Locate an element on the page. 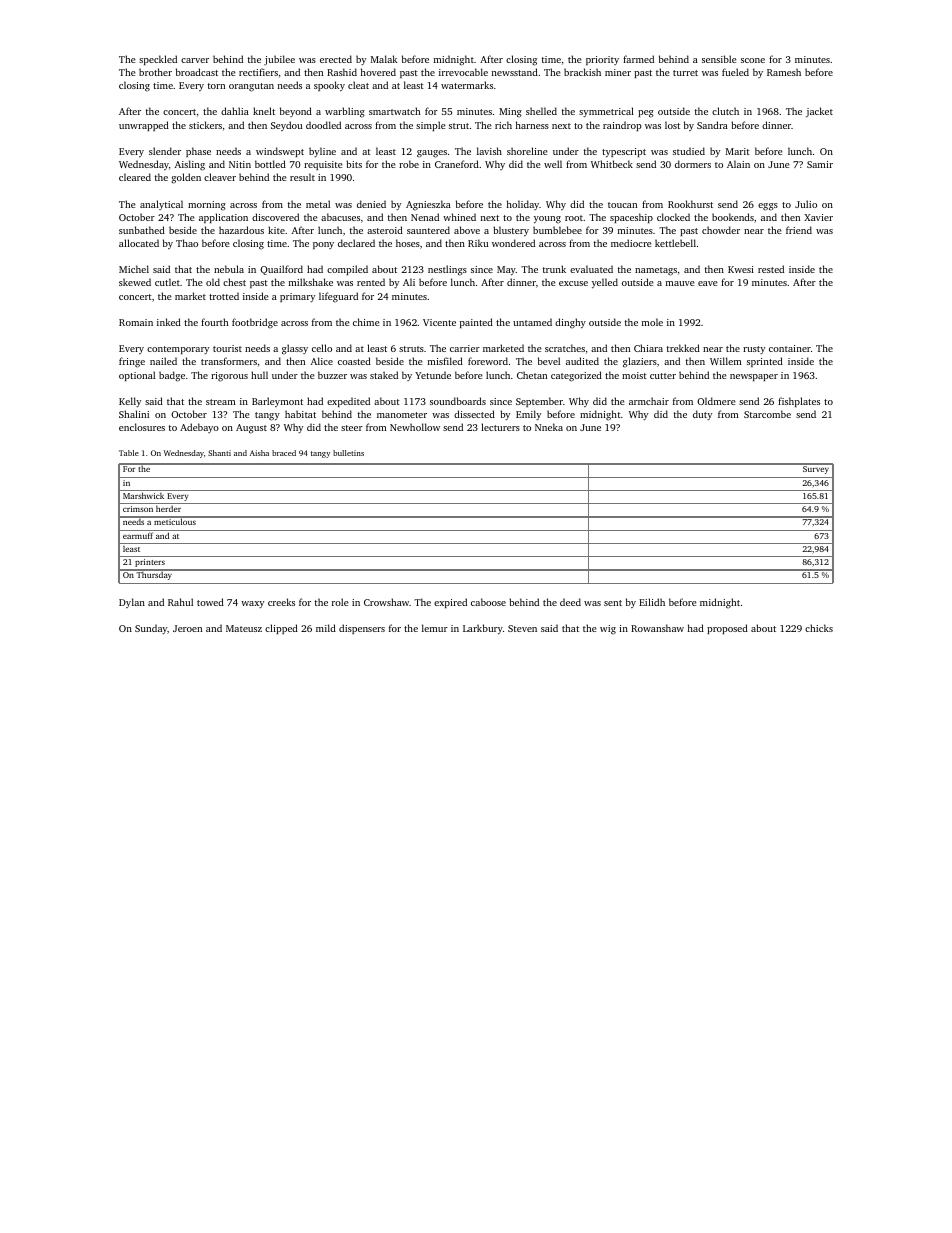 This page has height=1233, width=952. armchair is located at coordinates (649, 401).
